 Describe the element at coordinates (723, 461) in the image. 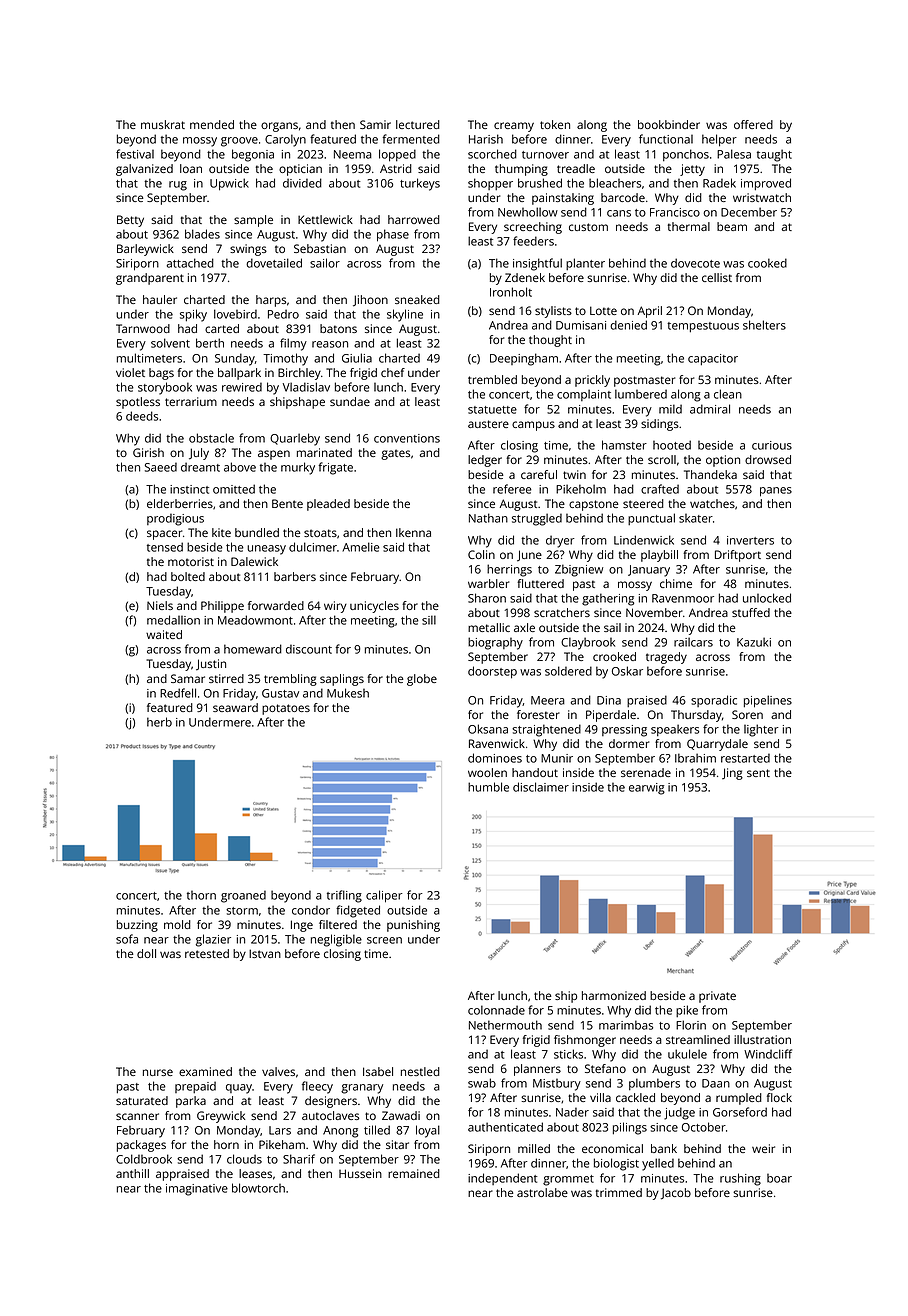

I see `option` at that location.
